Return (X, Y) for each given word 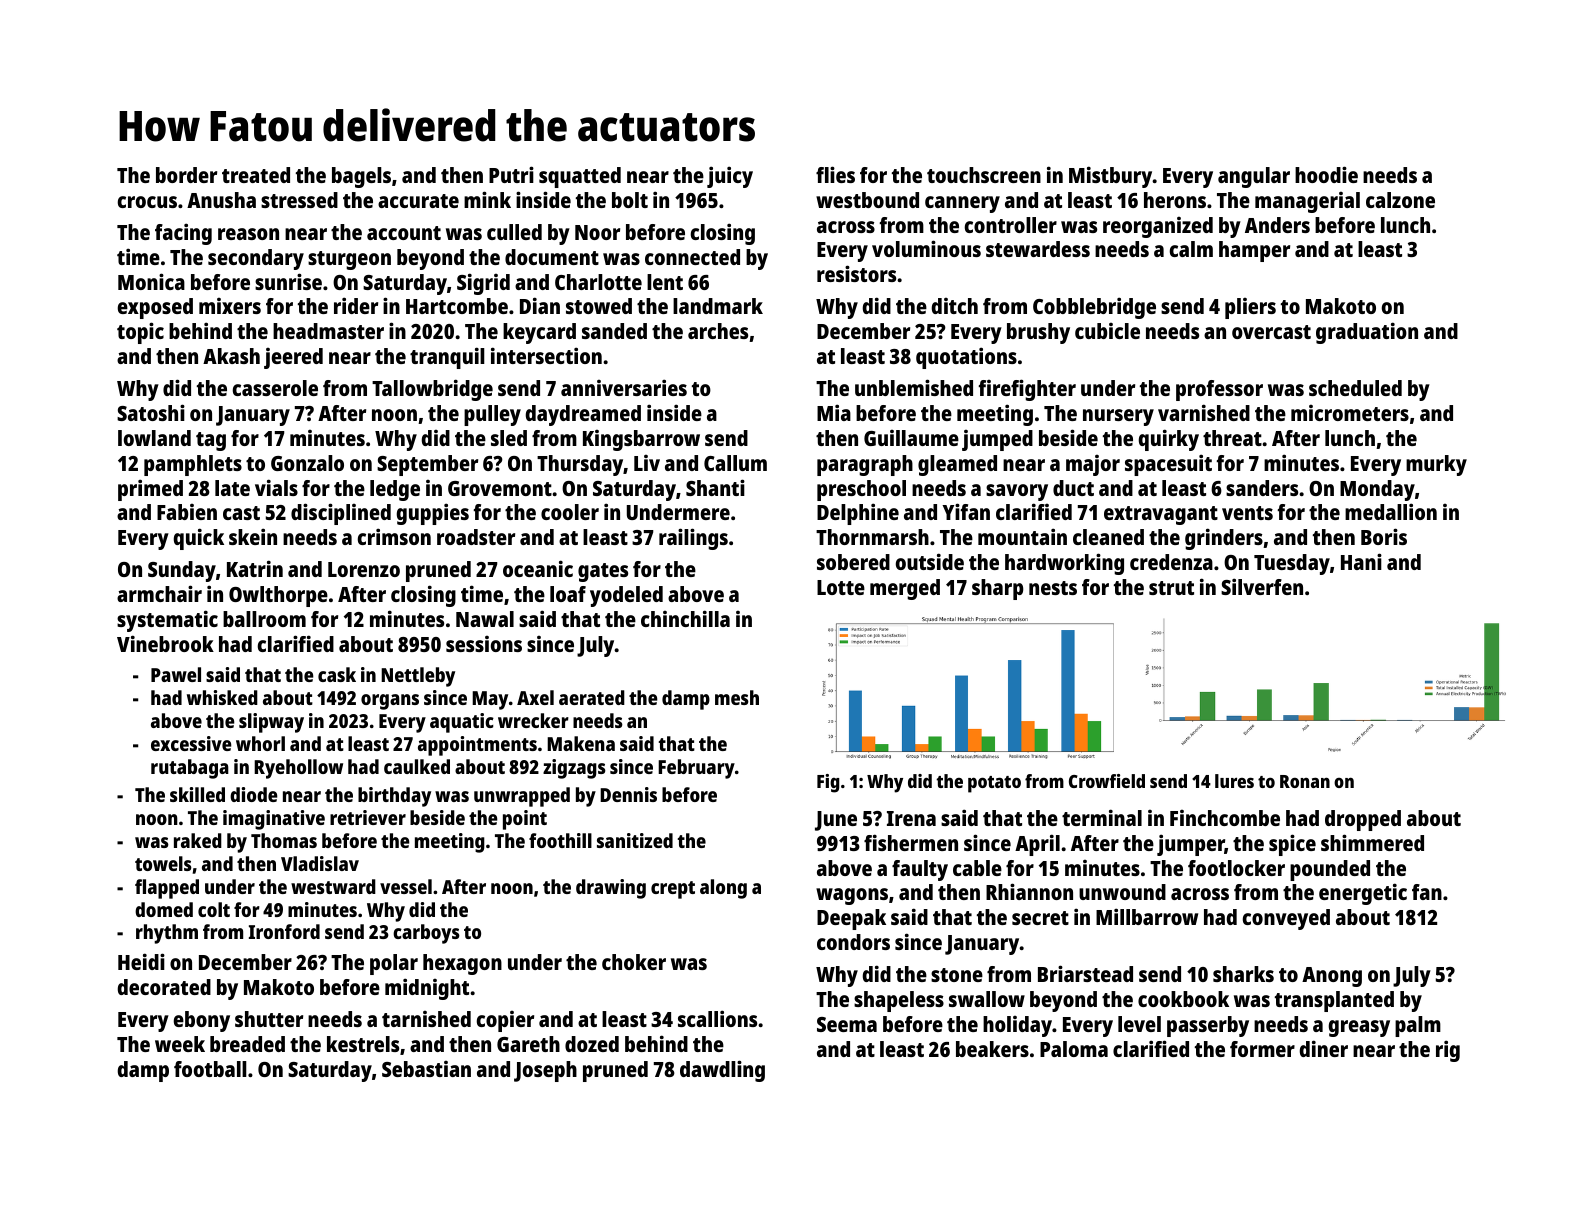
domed (164, 909)
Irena (911, 818)
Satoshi (151, 412)
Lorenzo (364, 569)
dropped (1363, 820)
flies (835, 174)
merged (905, 589)
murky (1436, 465)
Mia (834, 412)
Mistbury (1111, 177)
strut (1171, 588)
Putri (511, 174)
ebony (202, 1021)
